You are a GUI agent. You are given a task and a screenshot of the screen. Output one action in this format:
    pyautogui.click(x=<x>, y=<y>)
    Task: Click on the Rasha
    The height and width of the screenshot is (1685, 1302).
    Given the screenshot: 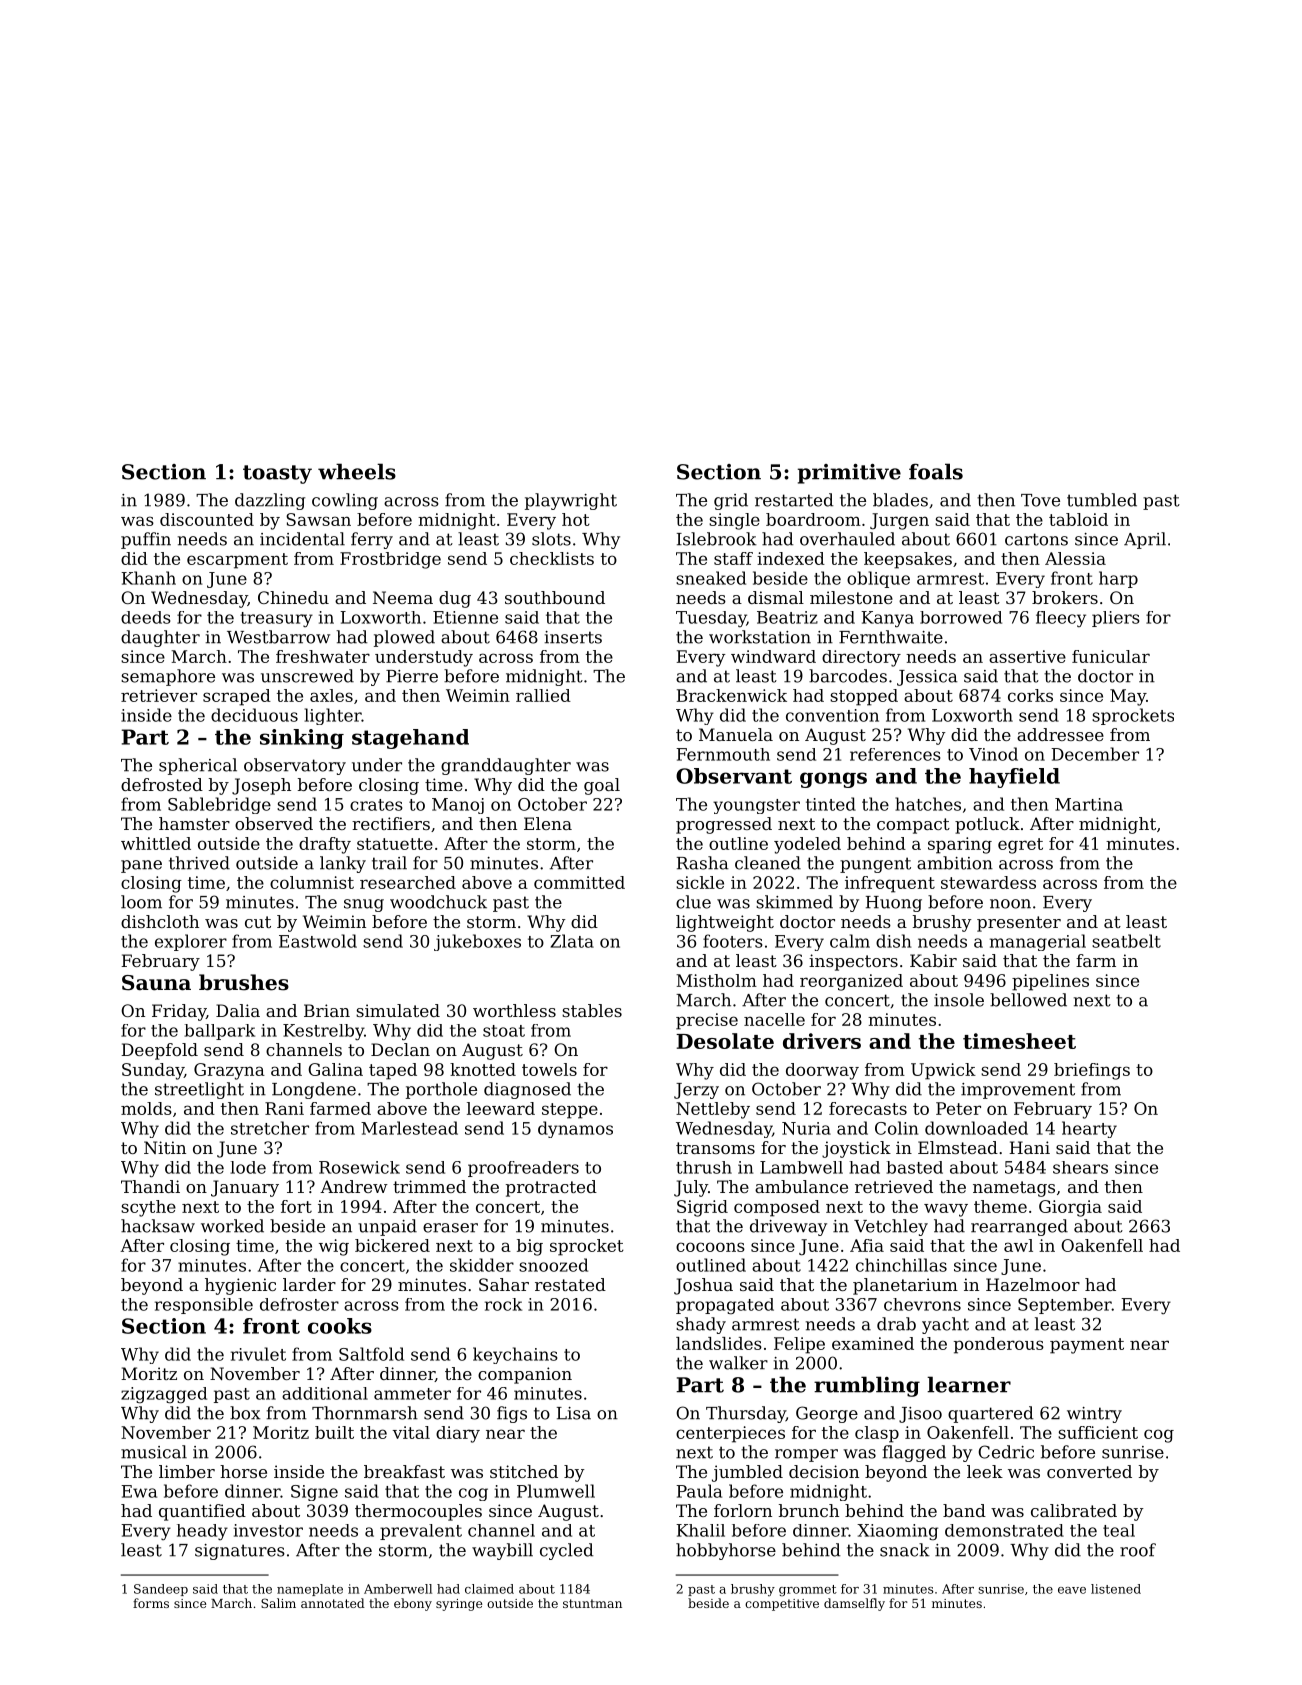 What is the action you would take?
    pyautogui.click(x=703, y=863)
